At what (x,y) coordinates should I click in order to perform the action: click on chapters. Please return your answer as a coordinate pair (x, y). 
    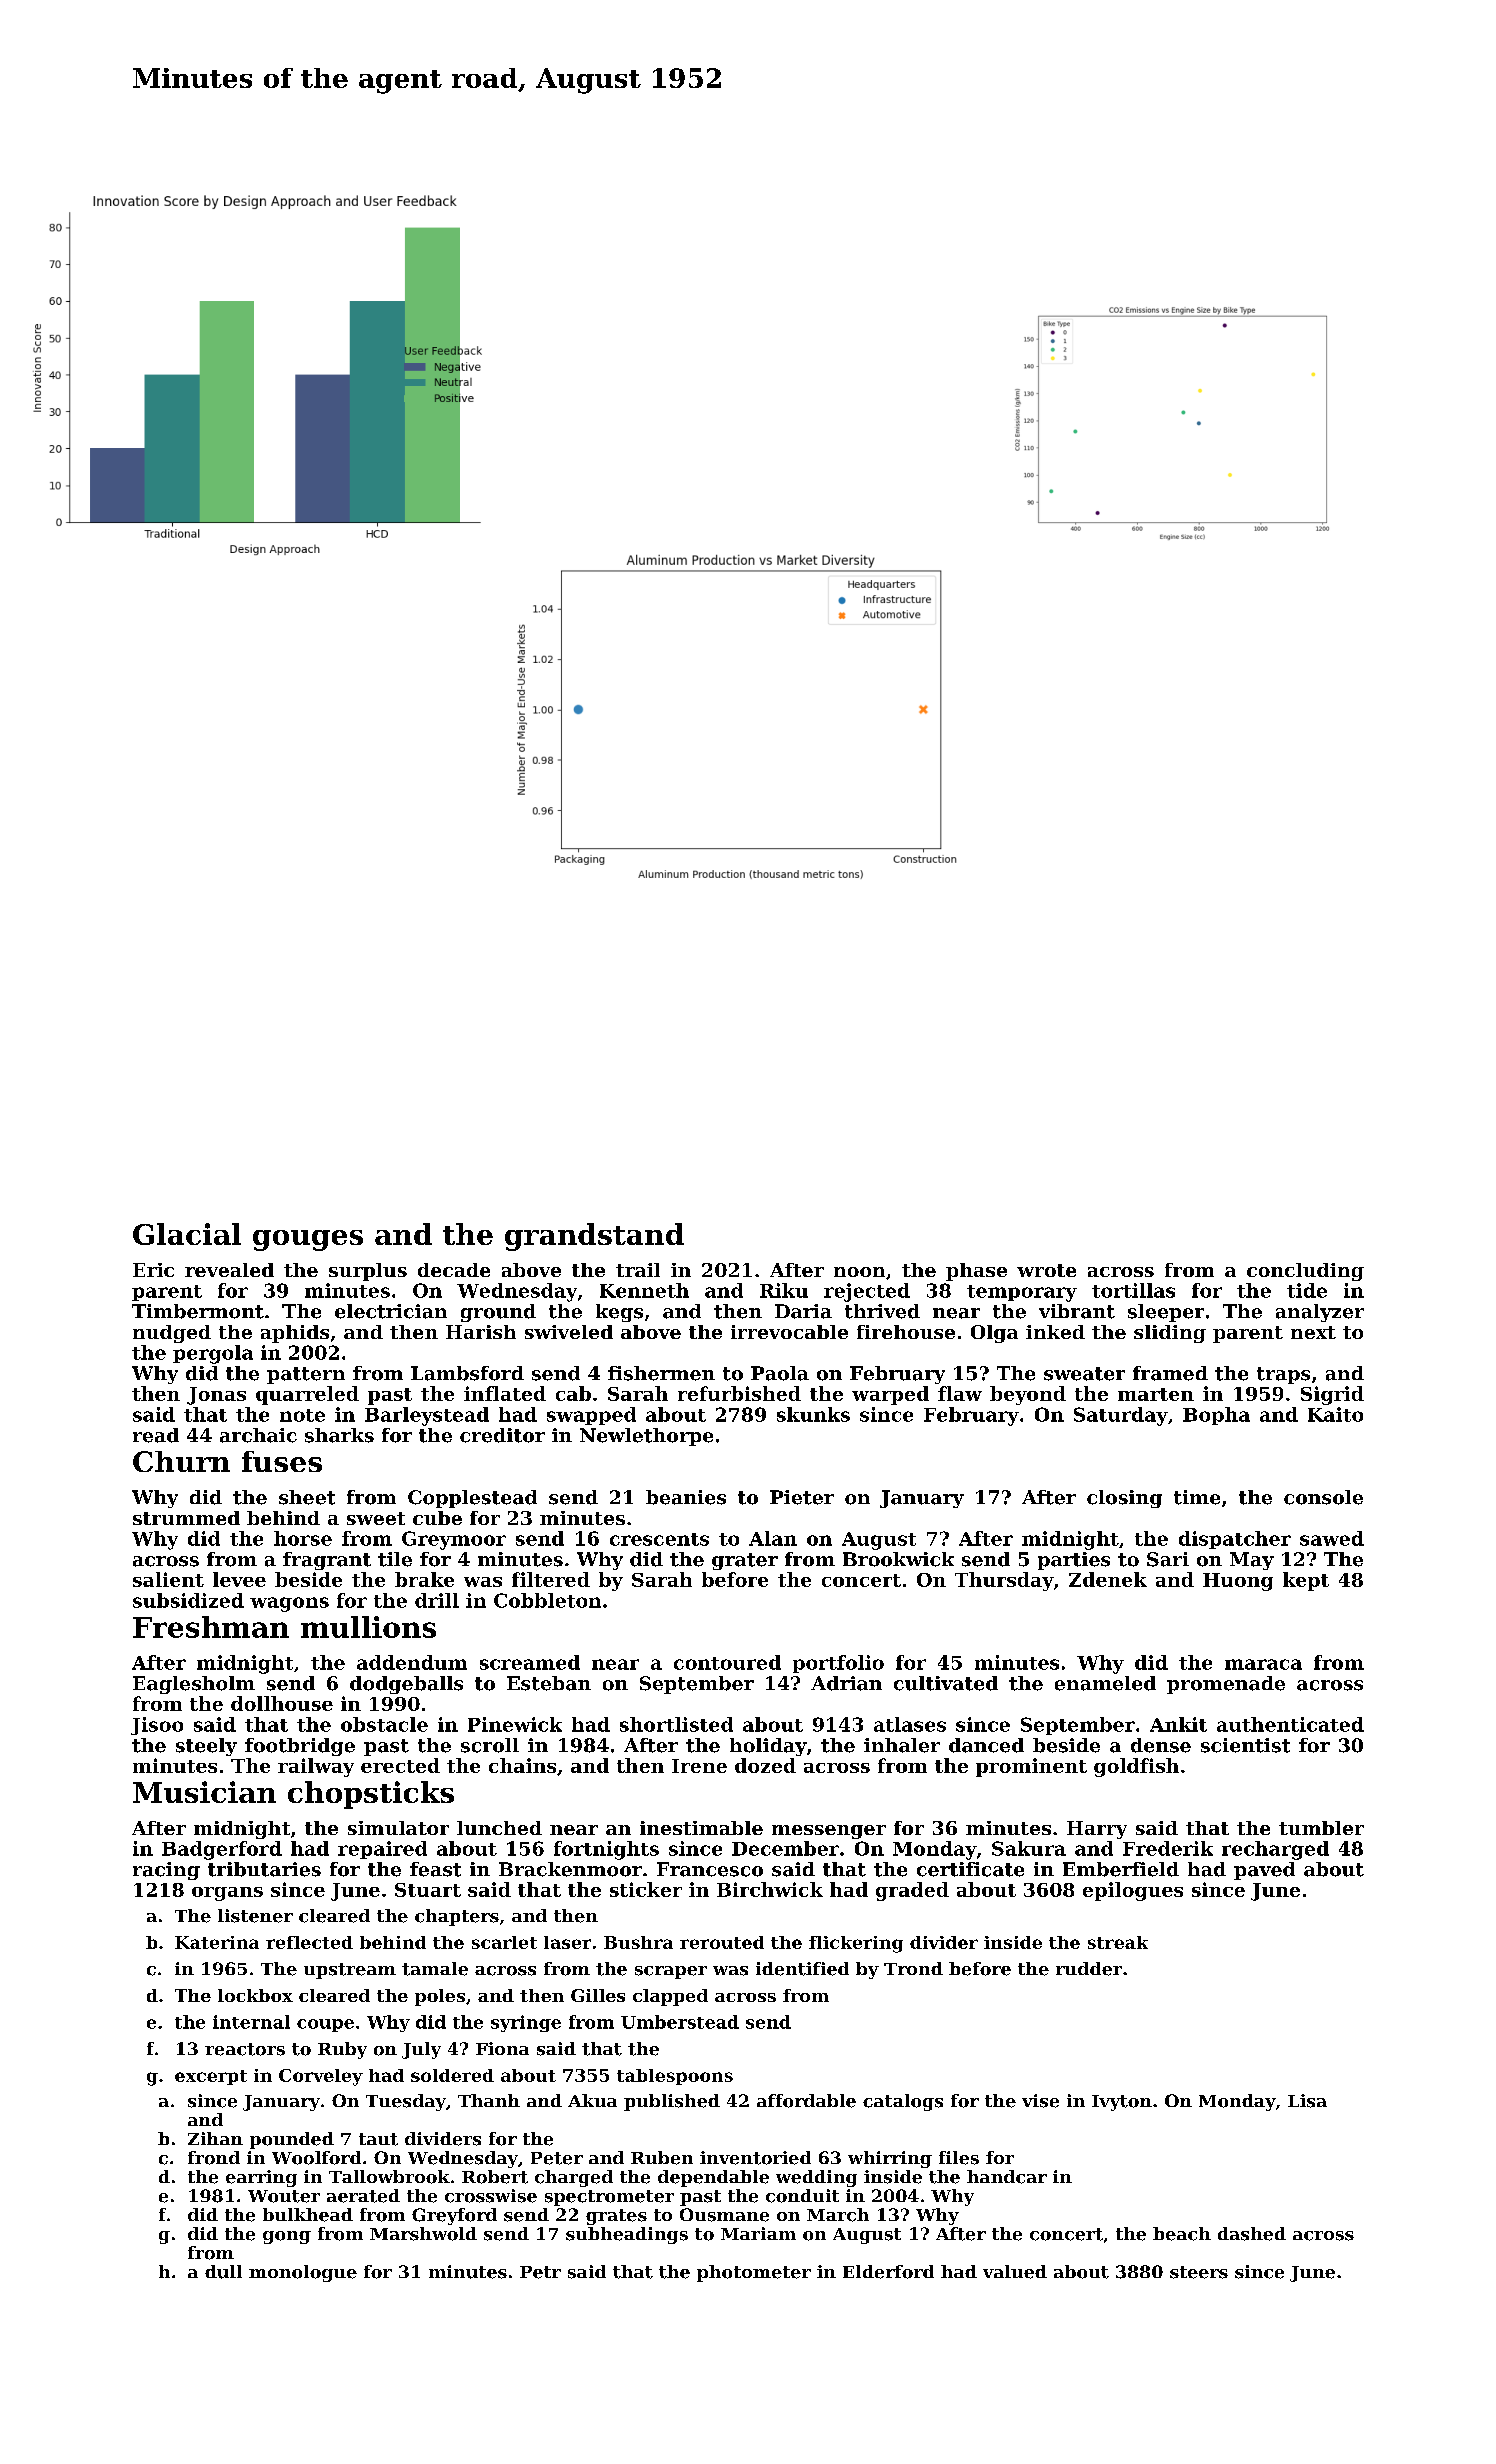
    Looking at the image, I should click on (457, 1917).
